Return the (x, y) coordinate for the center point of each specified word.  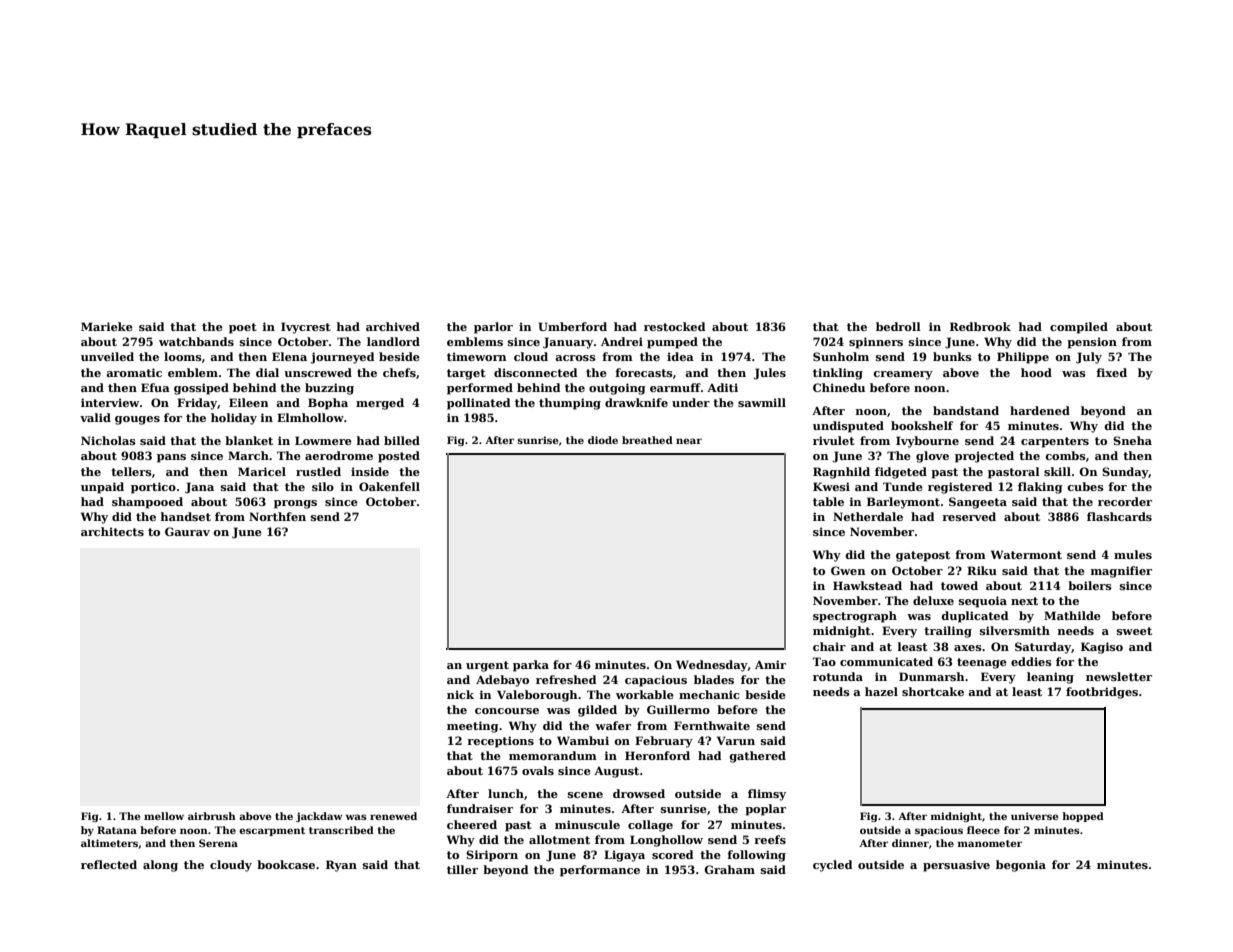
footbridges (1102, 693)
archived (393, 326)
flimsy (767, 795)
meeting (473, 727)
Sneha (1132, 440)
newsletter (1119, 676)
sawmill (762, 402)
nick (460, 694)
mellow (164, 816)
